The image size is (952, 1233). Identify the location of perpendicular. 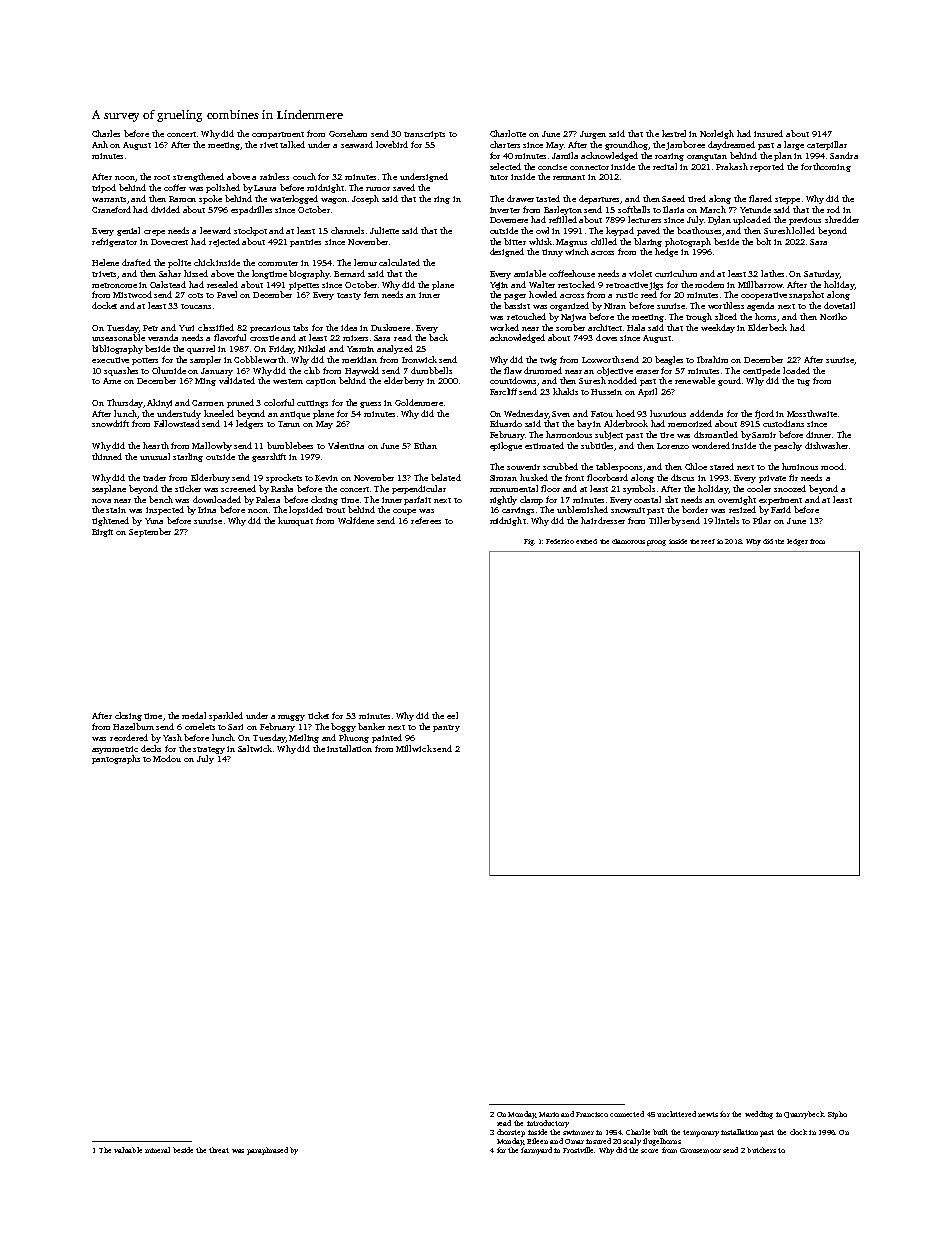
(419, 489).
